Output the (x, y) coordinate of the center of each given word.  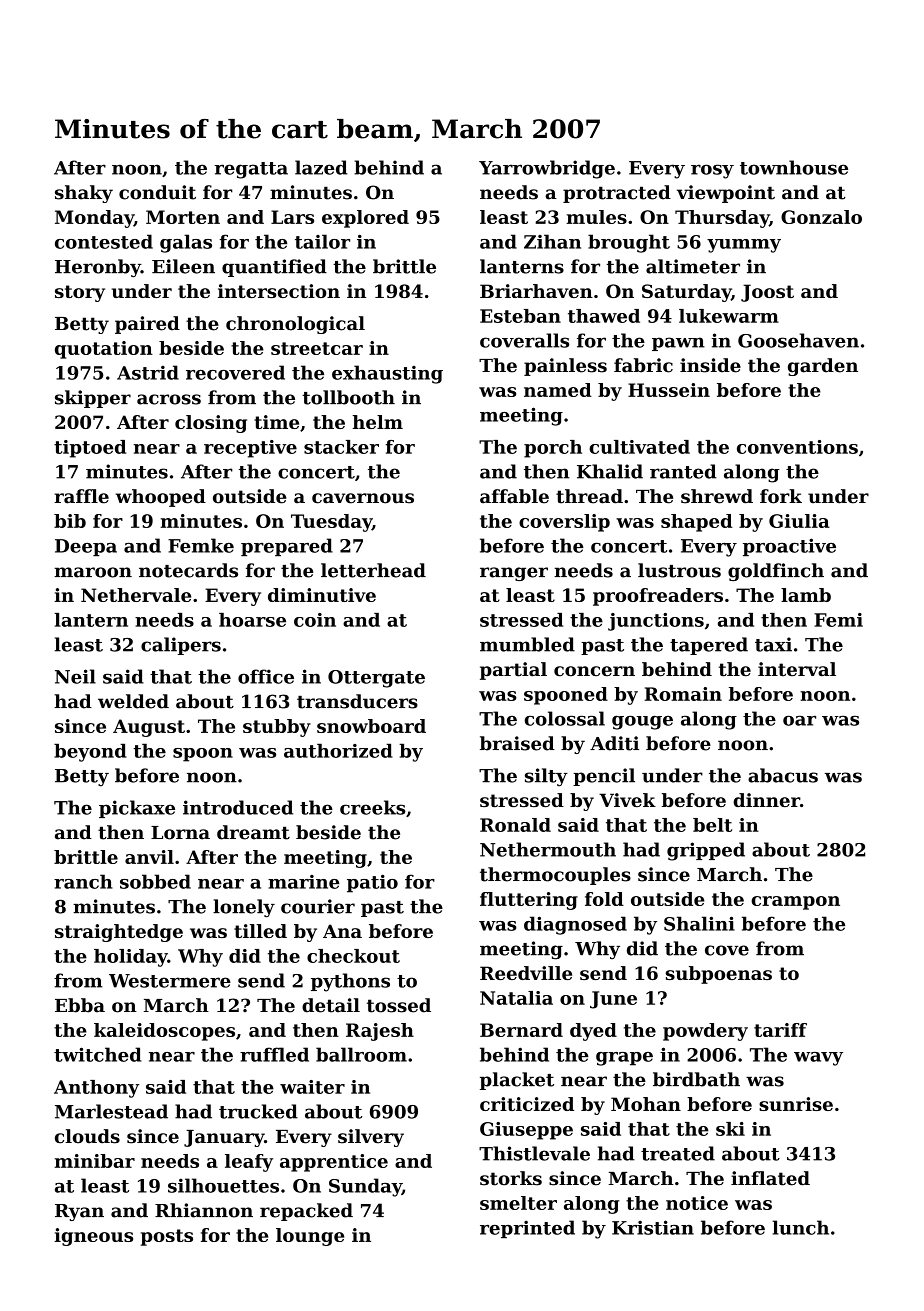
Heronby (98, 268)
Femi (838, 620)
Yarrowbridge (547, 169)
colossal (565, 718)
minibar (95, 1161)
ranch (83, 881)
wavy (818, 1059)
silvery (371, 1138)
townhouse (794, 167)
